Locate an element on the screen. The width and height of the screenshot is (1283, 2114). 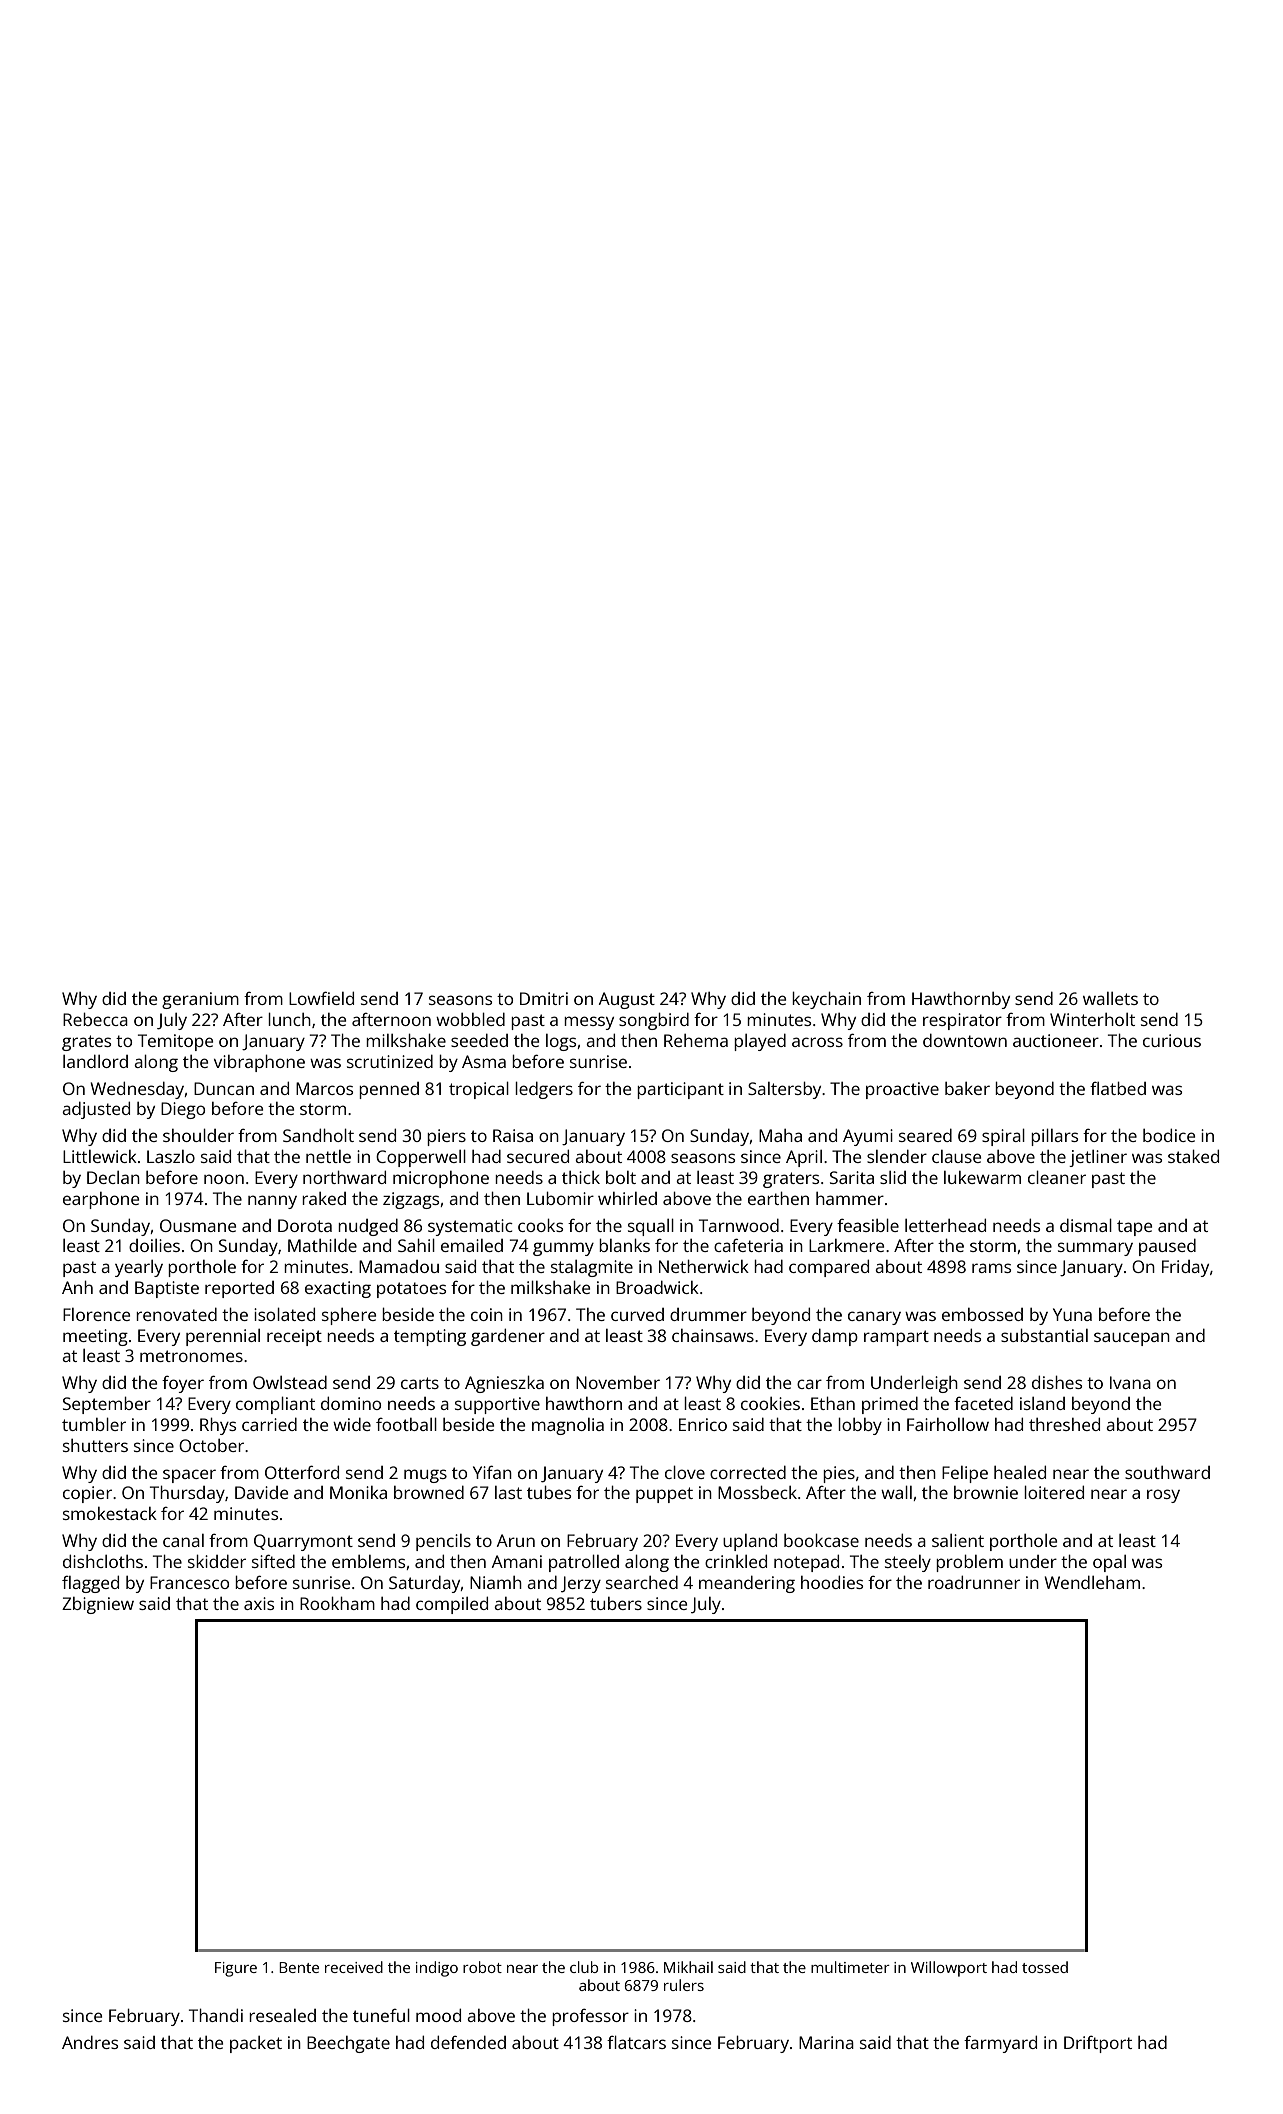
professor is located at coordinates (590, 2017).
